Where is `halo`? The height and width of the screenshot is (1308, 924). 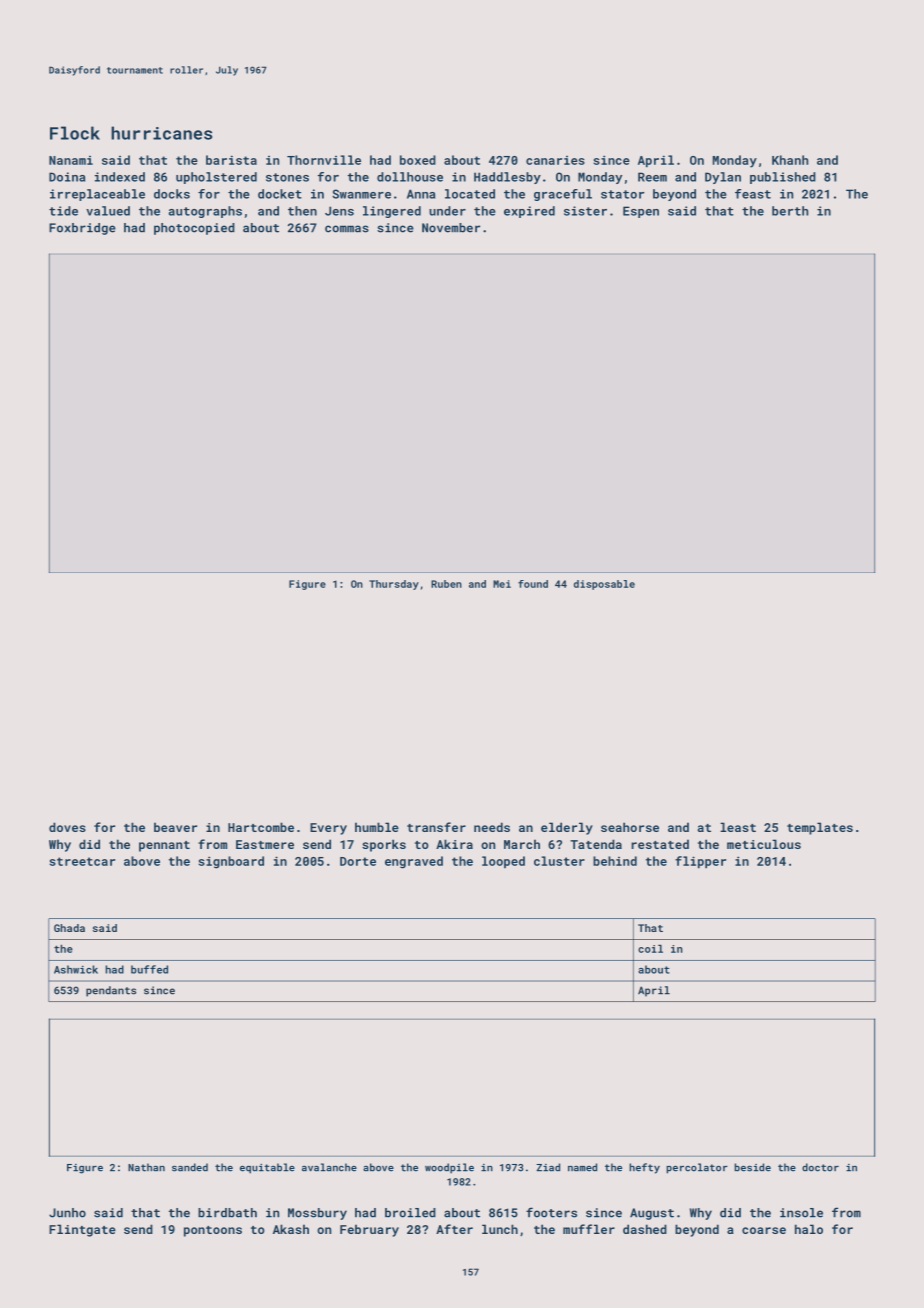
halo is located at coordinates (809, 1229).
